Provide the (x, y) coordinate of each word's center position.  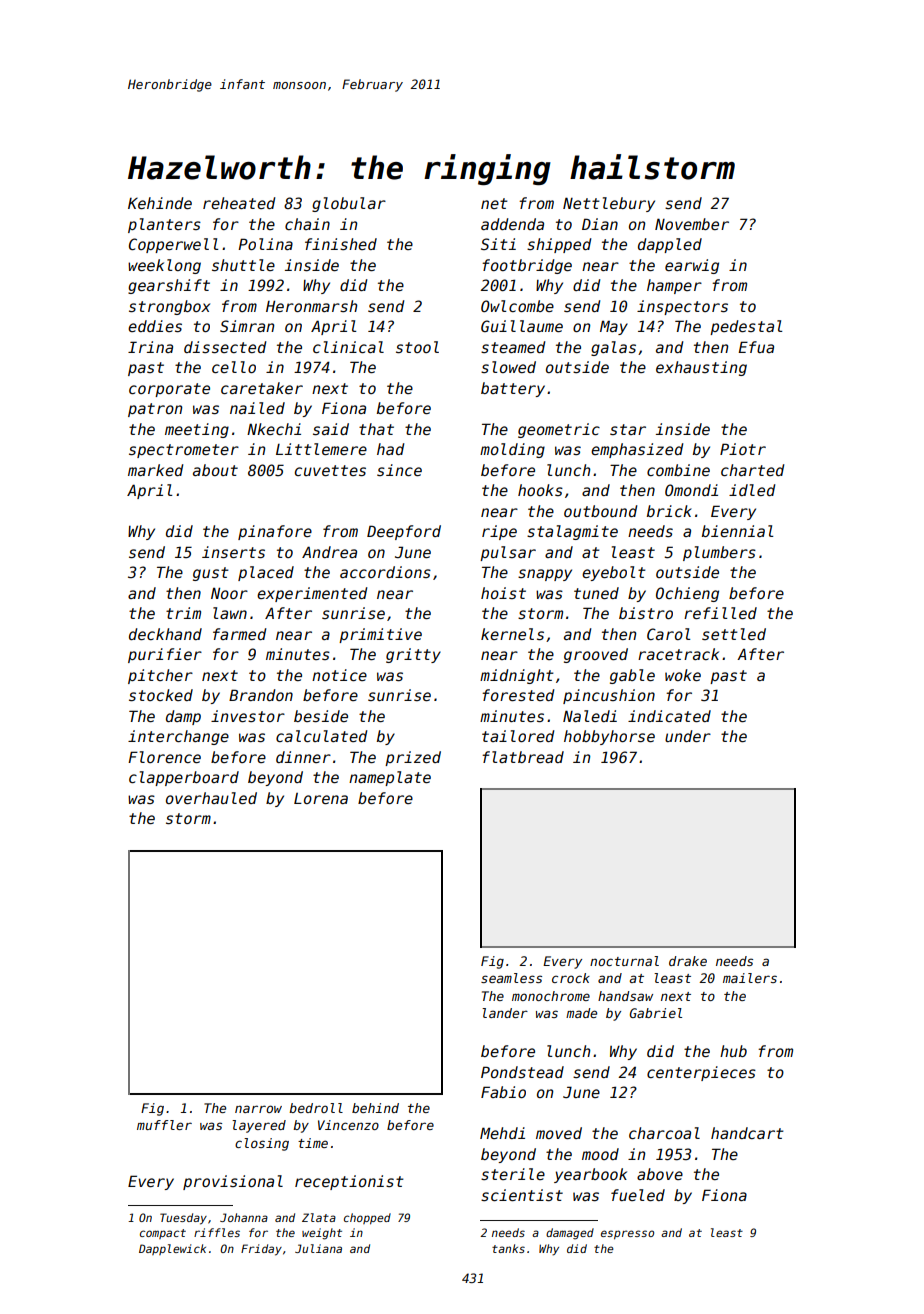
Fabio (503, 1092)
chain (307, 224)
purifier (165, 655)
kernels (512, 634)
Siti (498, 244)
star (628, 429)
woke (683, 675)
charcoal (664, 1133)
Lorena (321, 798)
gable (632, 676)
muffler (164, 1125)
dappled (670, 245)
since (399, 470)
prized (413, 758)
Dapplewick (172, 1249)
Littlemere (321, 449)
